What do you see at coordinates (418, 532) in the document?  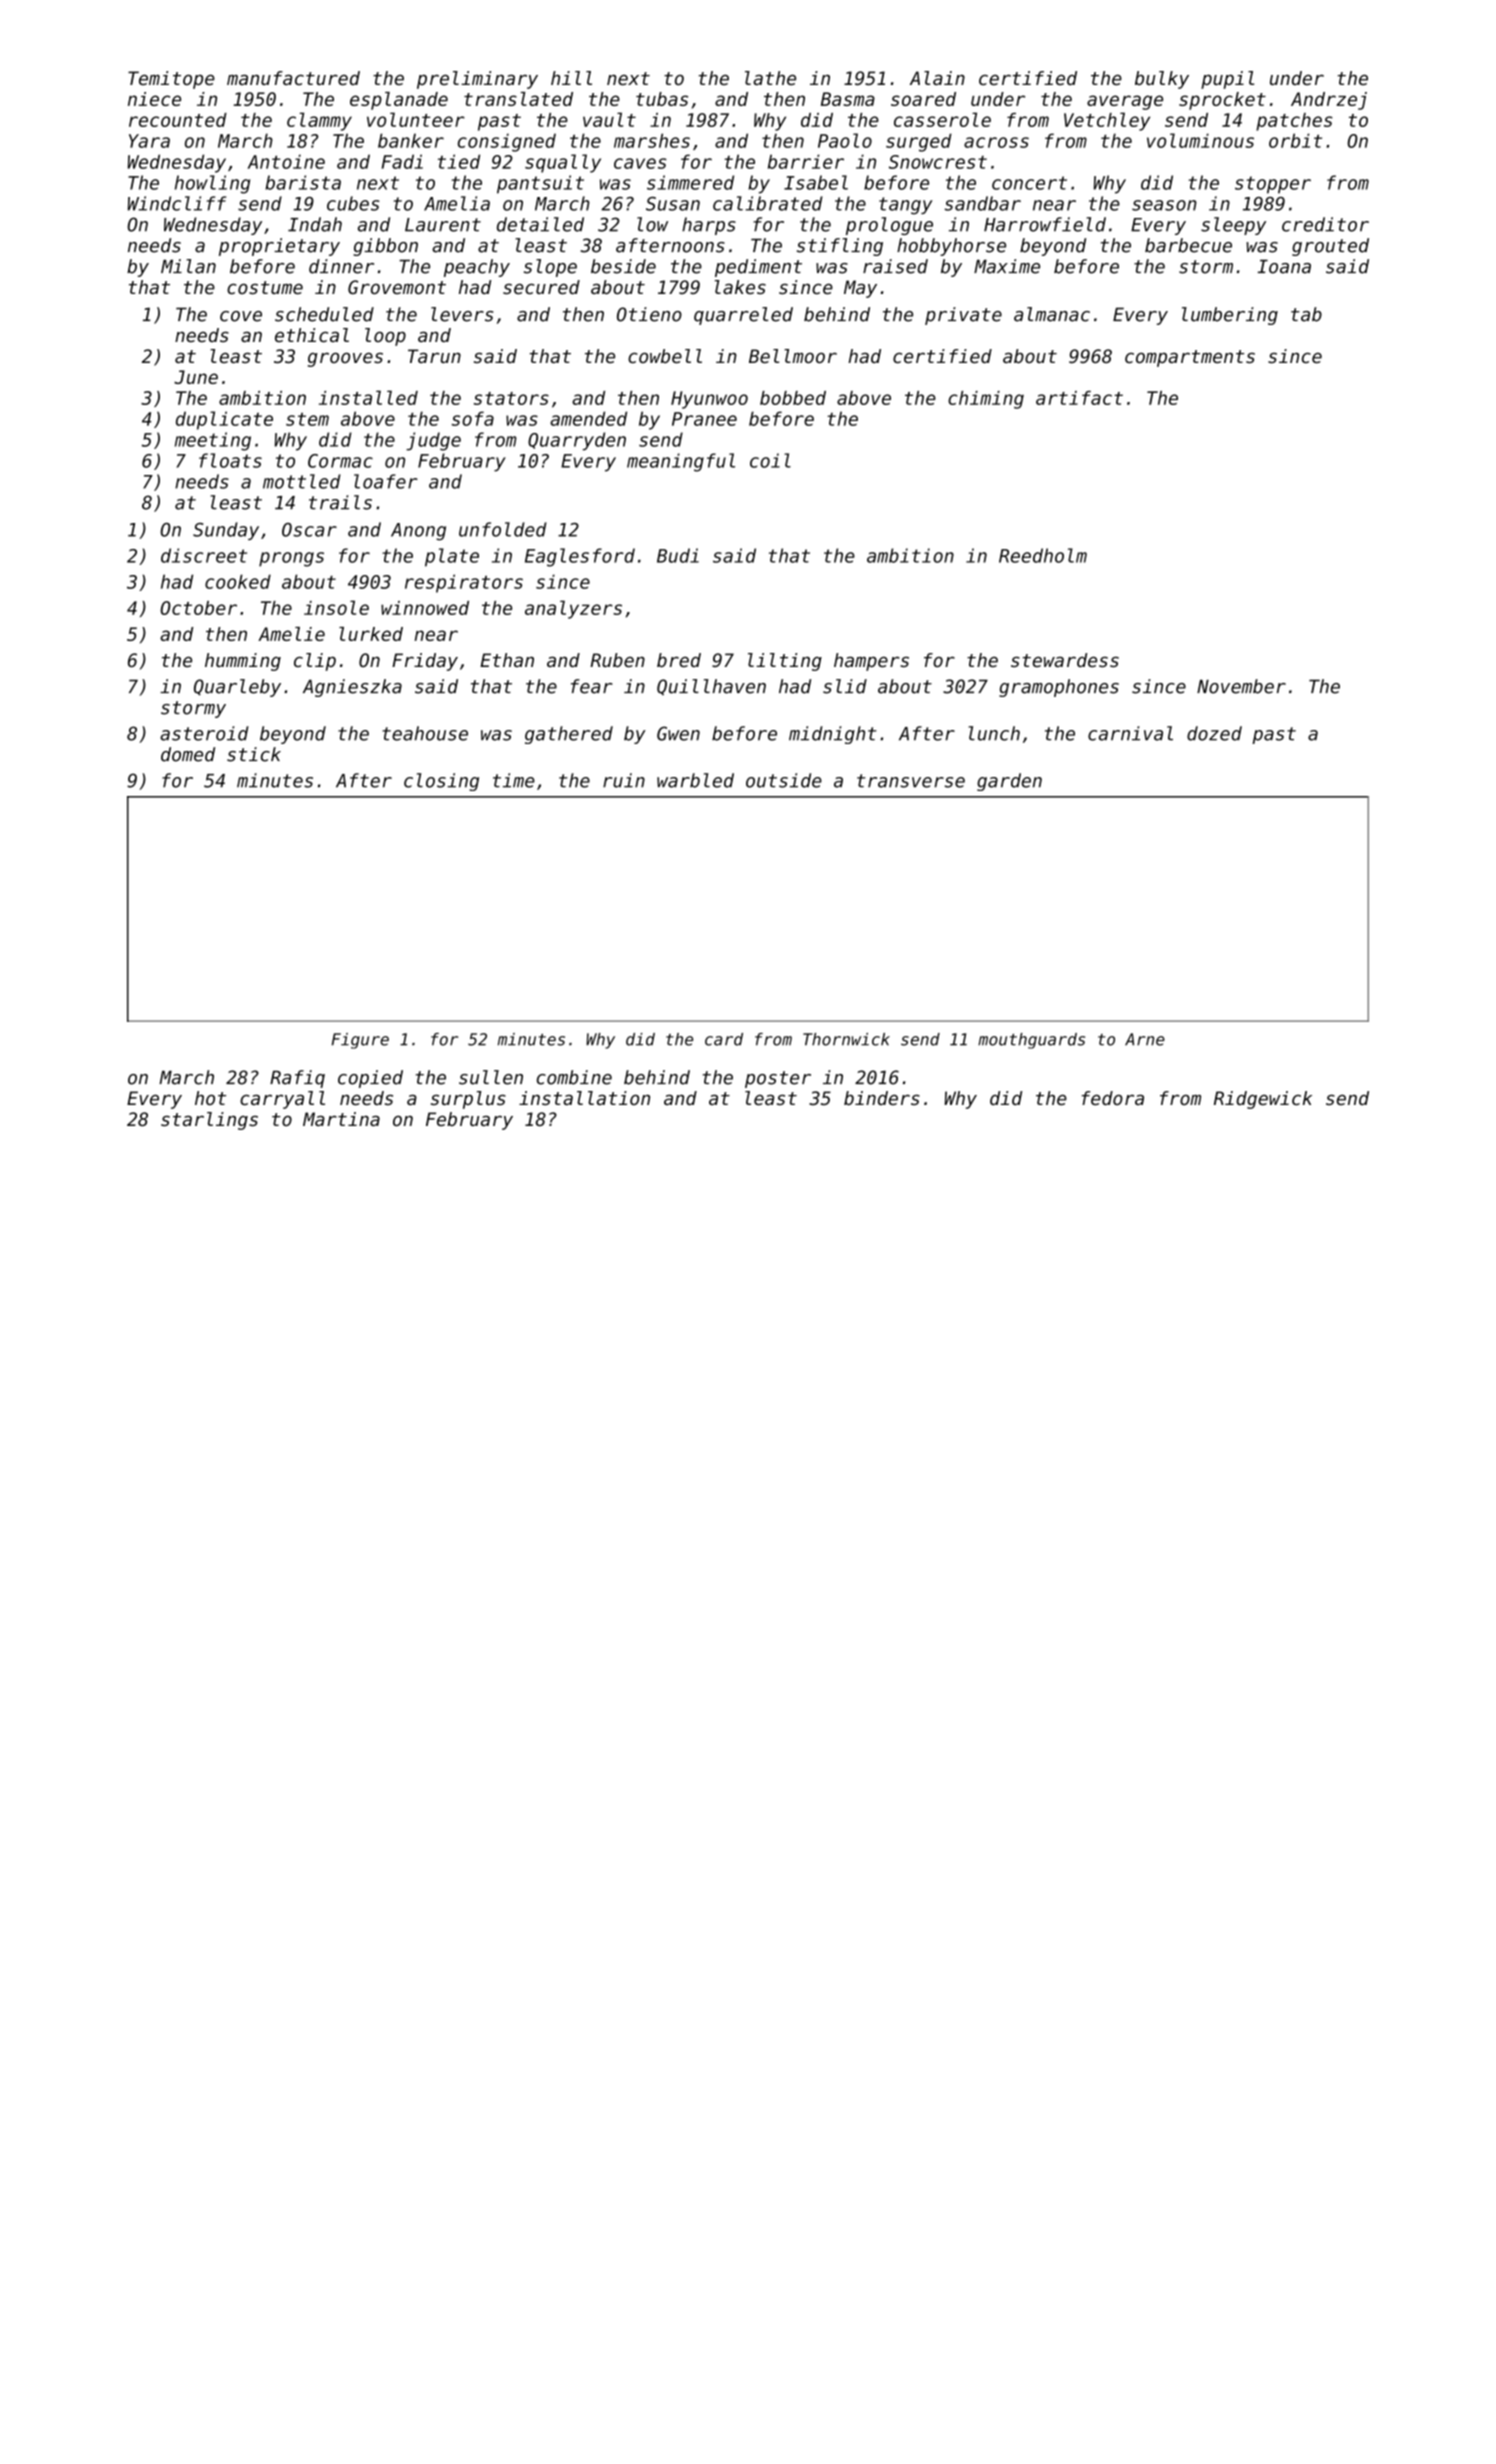 I see `Anong` at bounding box center [418, 532].
